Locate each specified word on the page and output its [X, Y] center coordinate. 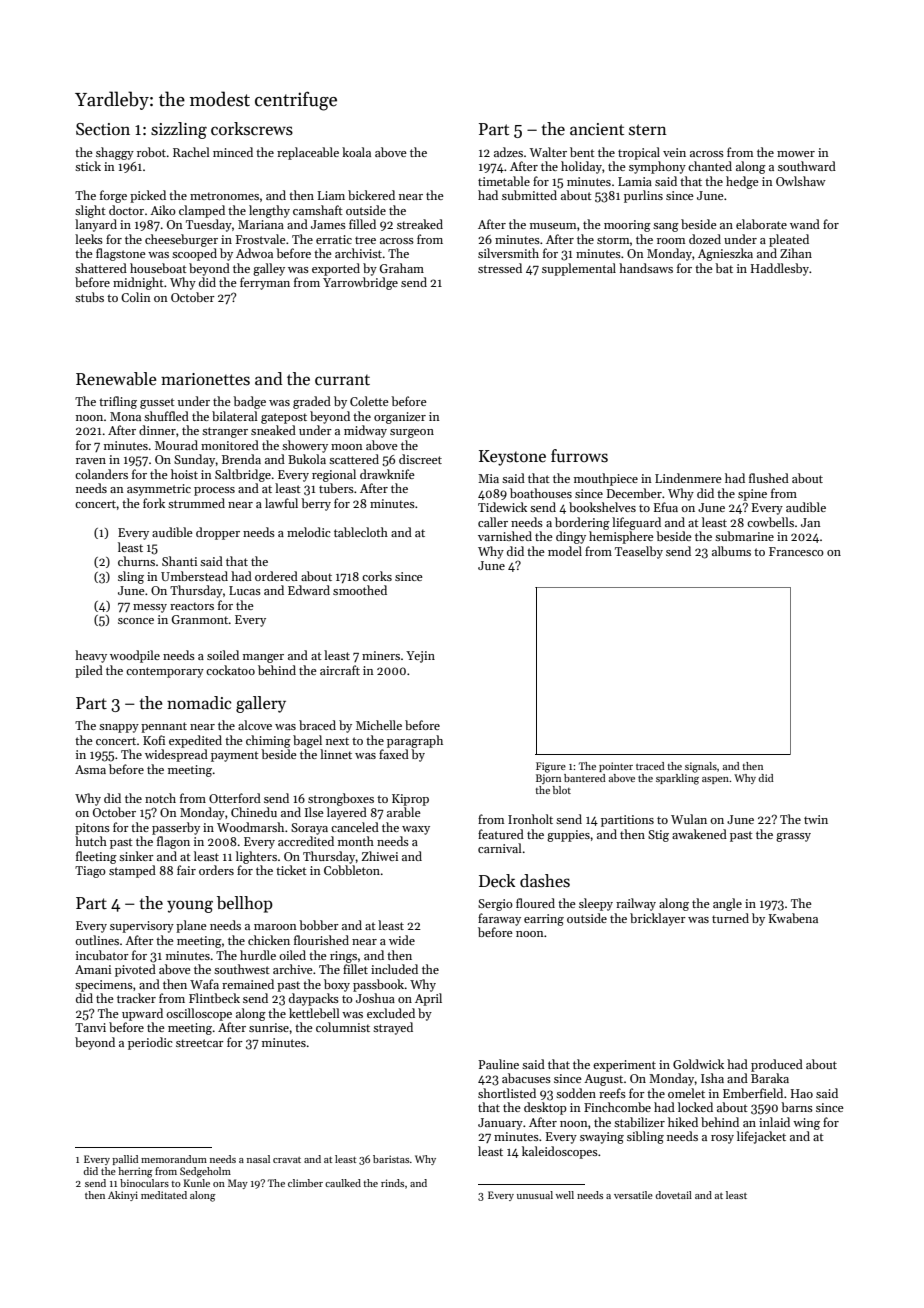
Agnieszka [725, 254]
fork [154, 503]
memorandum [174, 1159]
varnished [505, 536]
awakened [699, 834]
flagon [173, 842]
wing [806, 1124]
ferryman [265, 283]
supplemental [579, 269]
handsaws [646, 268]
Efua [666, 507]
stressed [500, 268]
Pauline [498, 1064]
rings [343, 957]
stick [88, 166]
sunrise [269, 1027]
